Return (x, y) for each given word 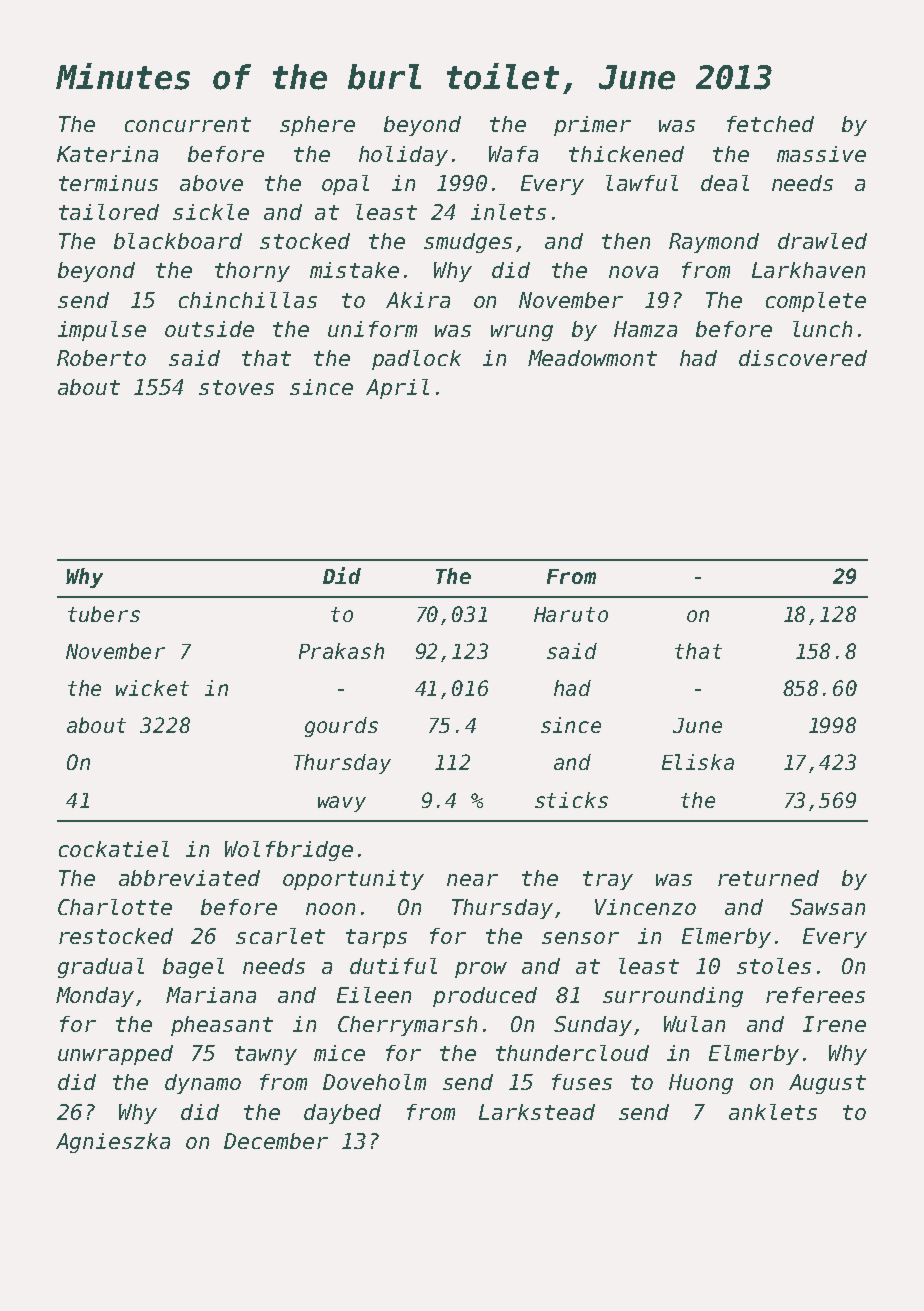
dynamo (203, 1084)
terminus (108, 183)
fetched (770, 124)
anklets (773, 1112)
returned (768, 878)
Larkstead (537, 1112)
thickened (626, 154)
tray (608, 880)
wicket (152, 688)
